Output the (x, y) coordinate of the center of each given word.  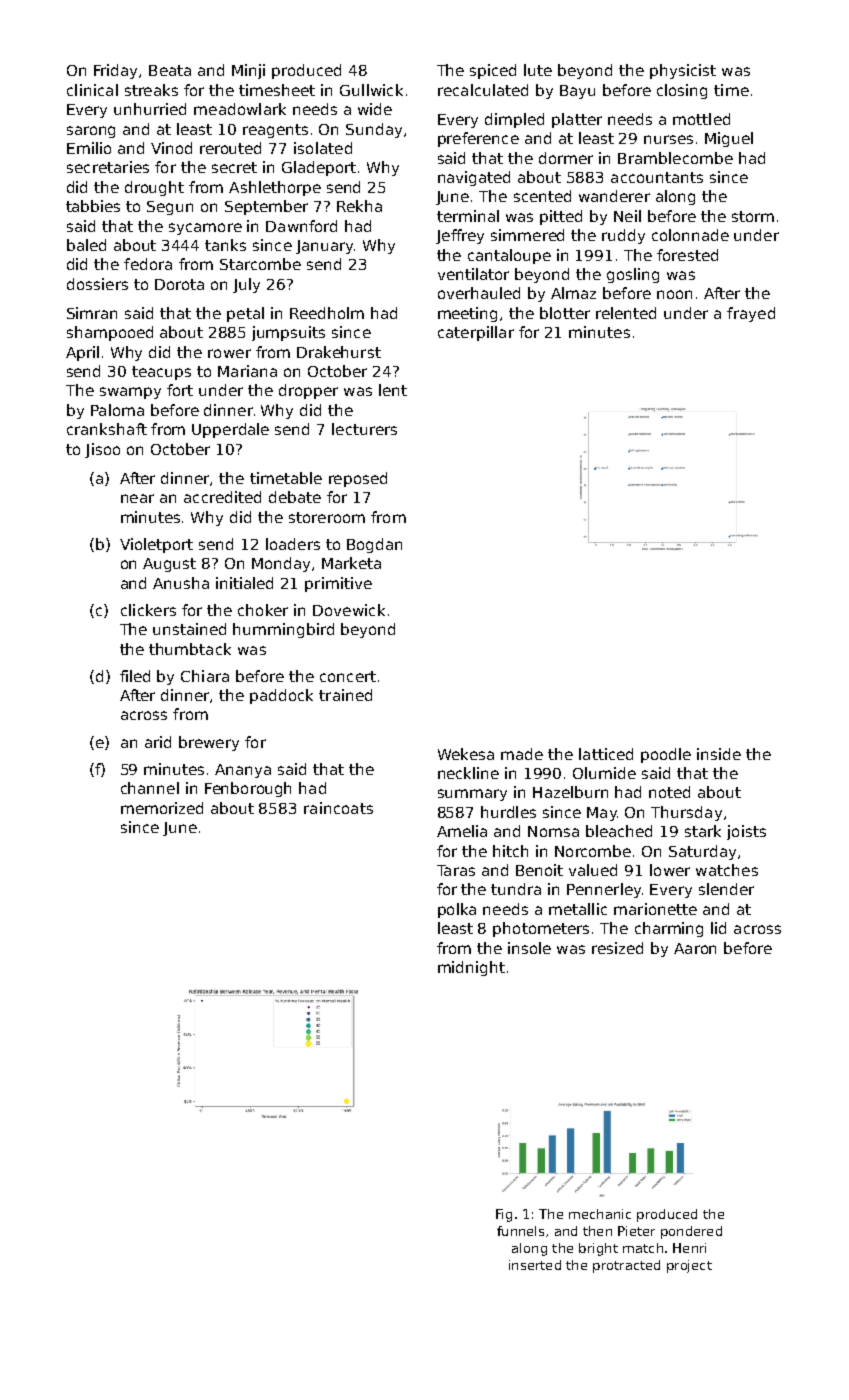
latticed (606, 754)
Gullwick (371, 90)
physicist (683, 71)
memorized (162, 808)
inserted (535, 1265)
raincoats (338, 808)
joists (746, 832)
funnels (520, 1231)
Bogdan (374, 545)
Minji (248, 71)
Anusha (181, 583)
